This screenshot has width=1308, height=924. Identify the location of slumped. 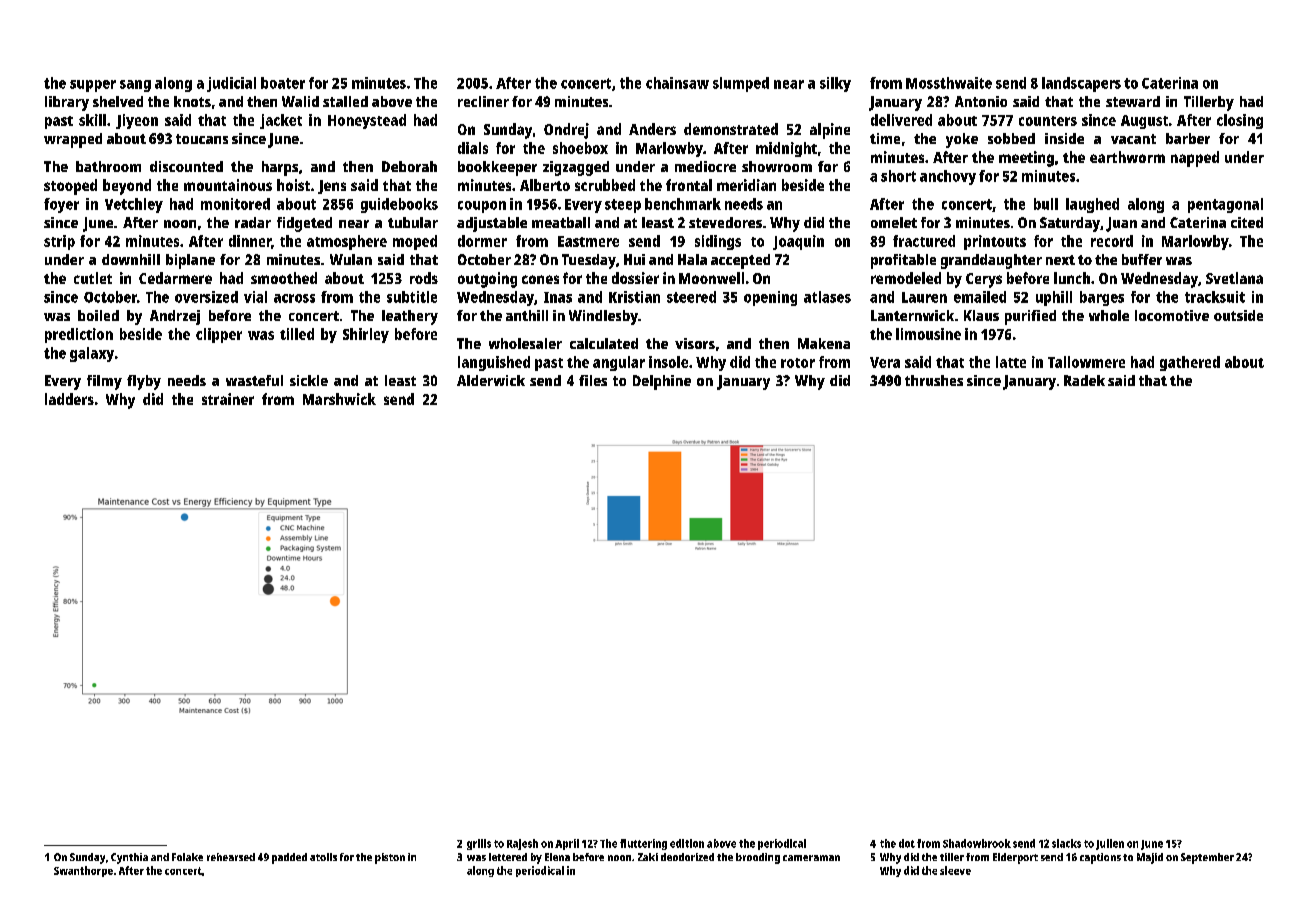
(741, 84).
